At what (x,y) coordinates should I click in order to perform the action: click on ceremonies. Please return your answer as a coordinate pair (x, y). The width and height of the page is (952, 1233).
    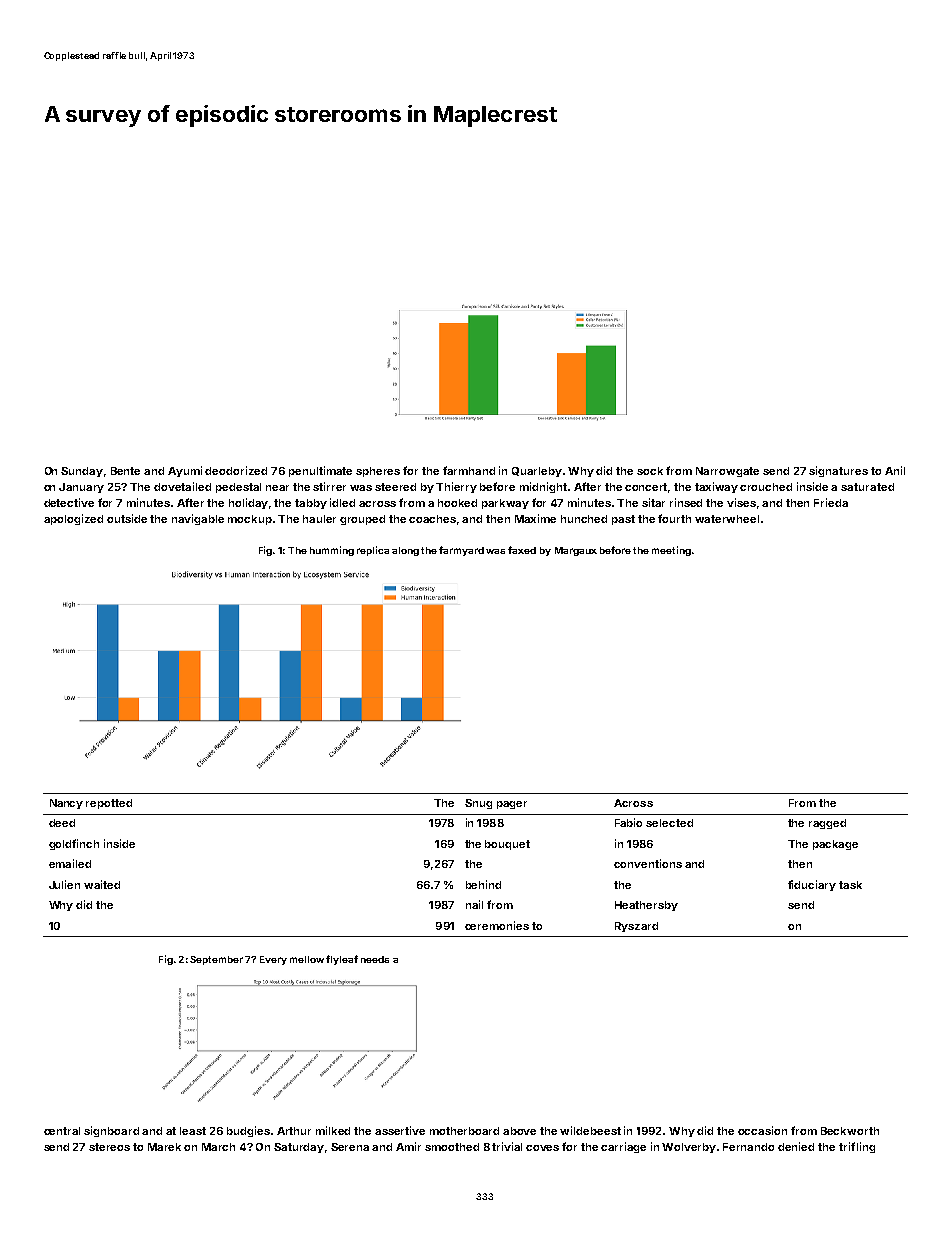
    Looking at the image, I should click on (497, 925).
